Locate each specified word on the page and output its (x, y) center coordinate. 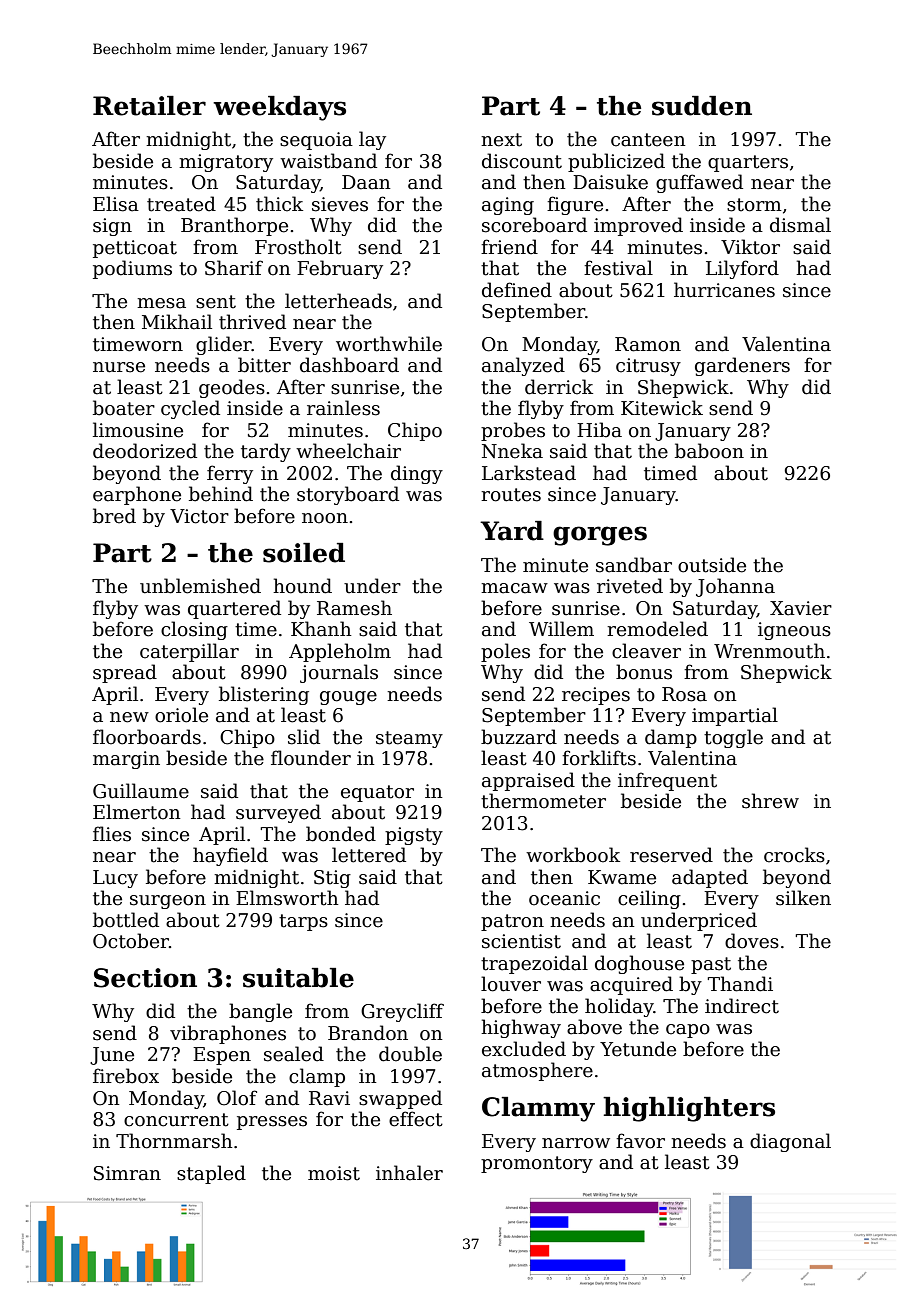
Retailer (149, 106)
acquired (631, 985)
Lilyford (742, 269)
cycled (190, 409)
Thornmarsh (174, 1141)
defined (517, 290)
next (501, 140)
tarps (303, 922)
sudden (702, 106)
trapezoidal (534, 964)
